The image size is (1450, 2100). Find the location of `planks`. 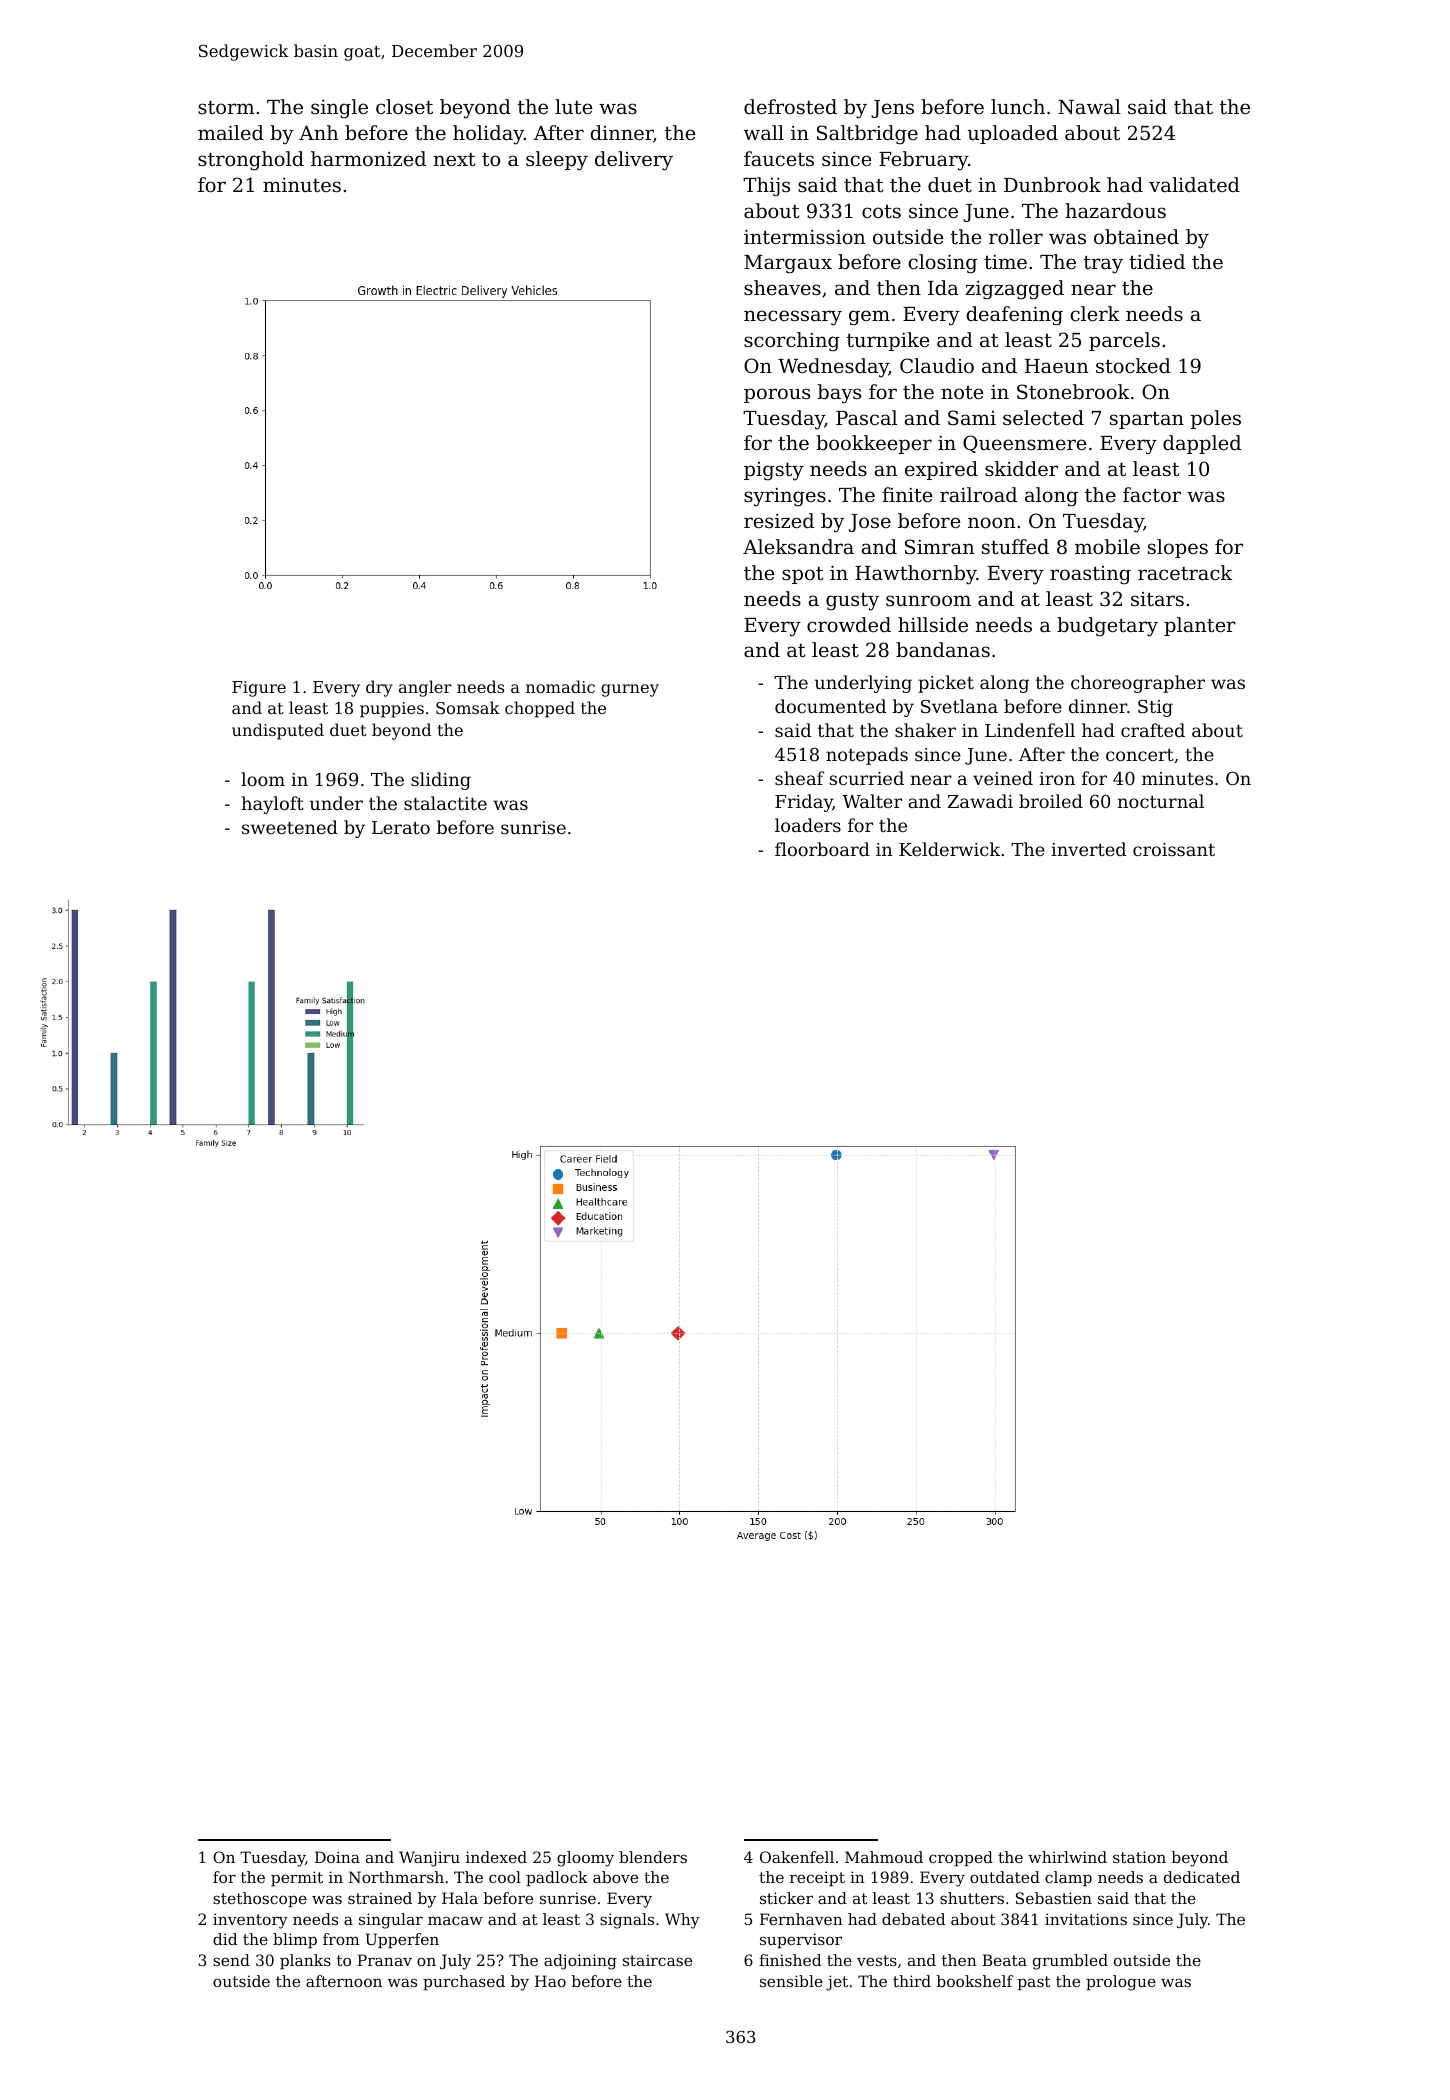

planks is located at coordinates (305, 1961).
